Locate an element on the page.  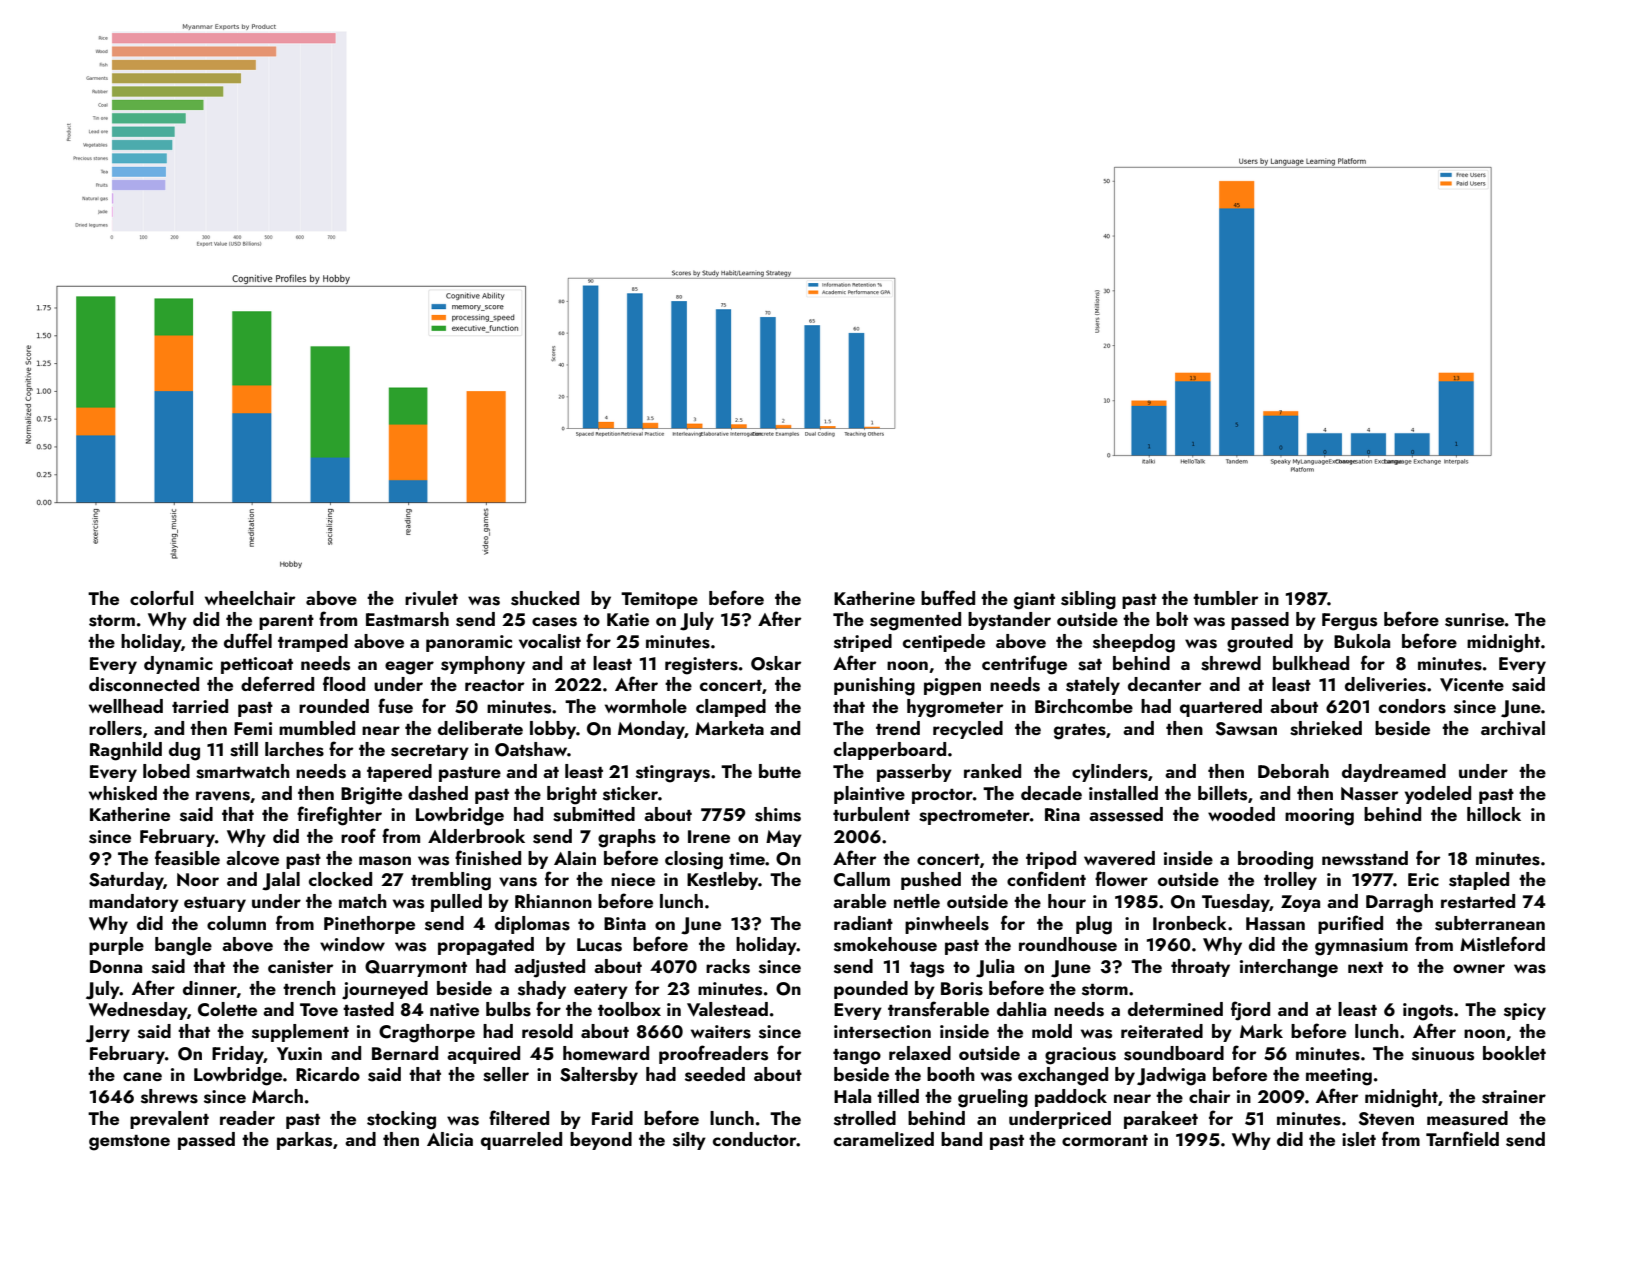
tumbler is located at coordinates (1225, 598).
